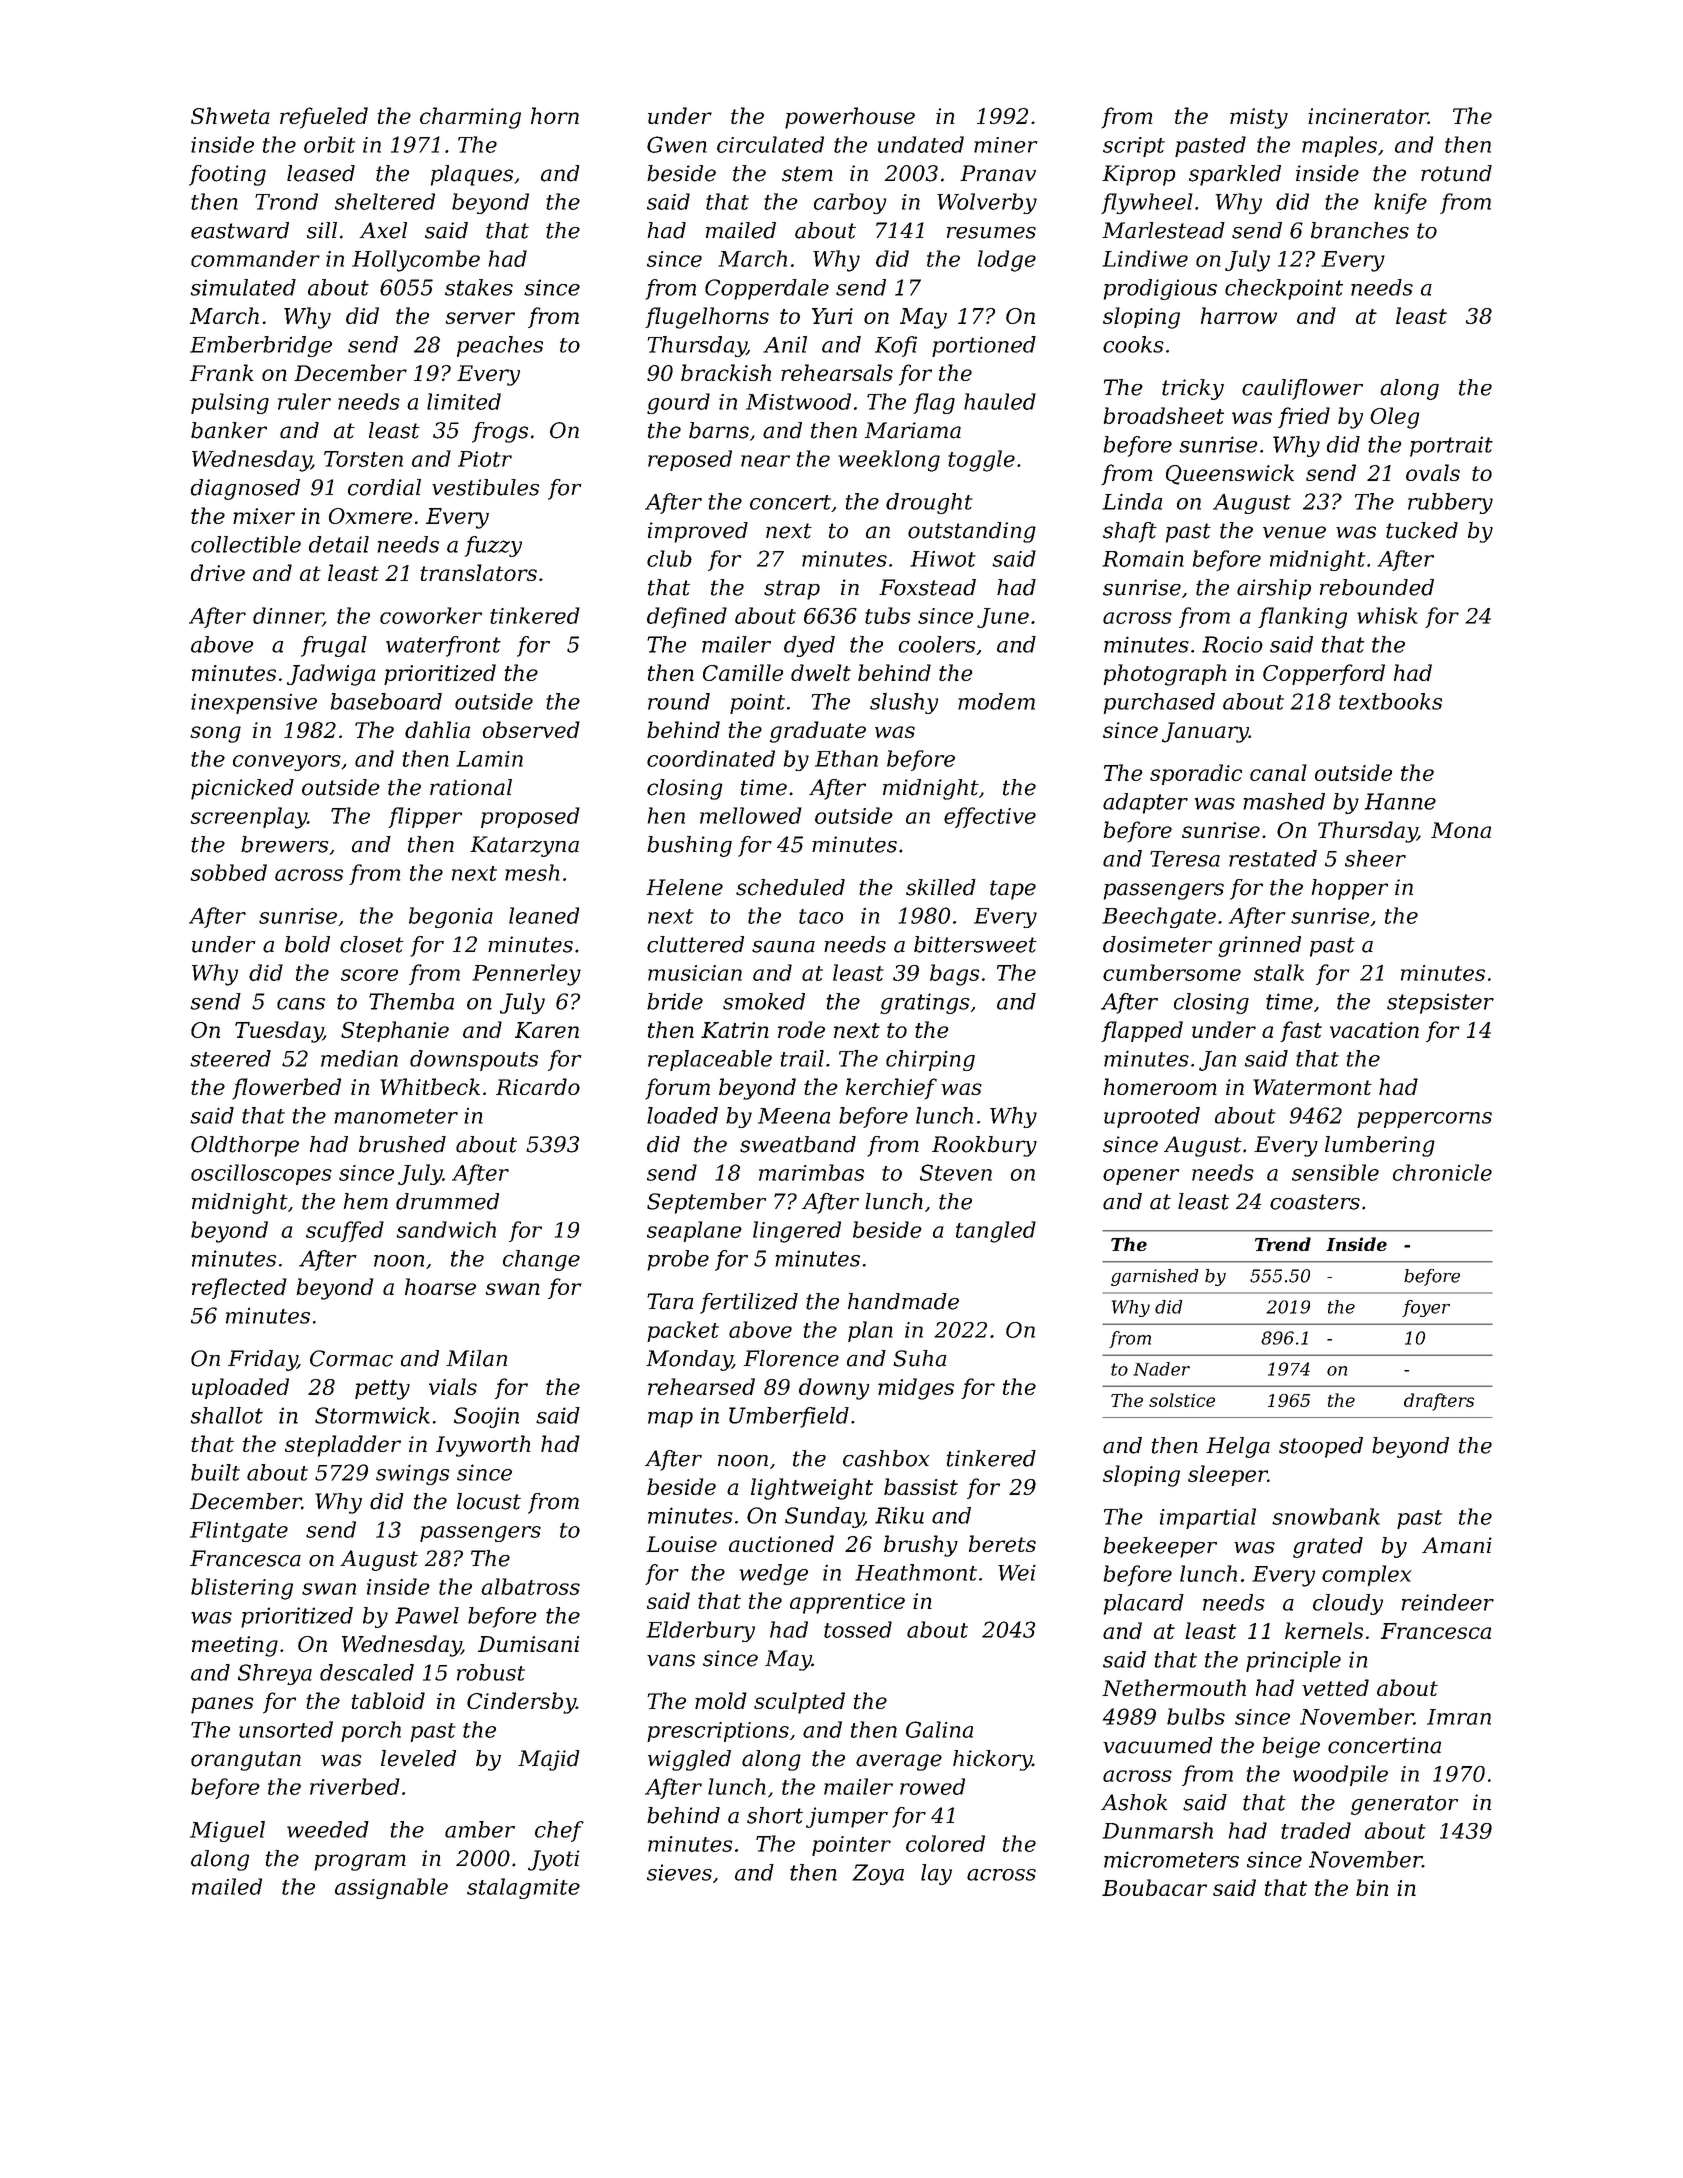 The height and width of the page is (2178, 1683). I want to click on incinerator, so click(1368, 116).
